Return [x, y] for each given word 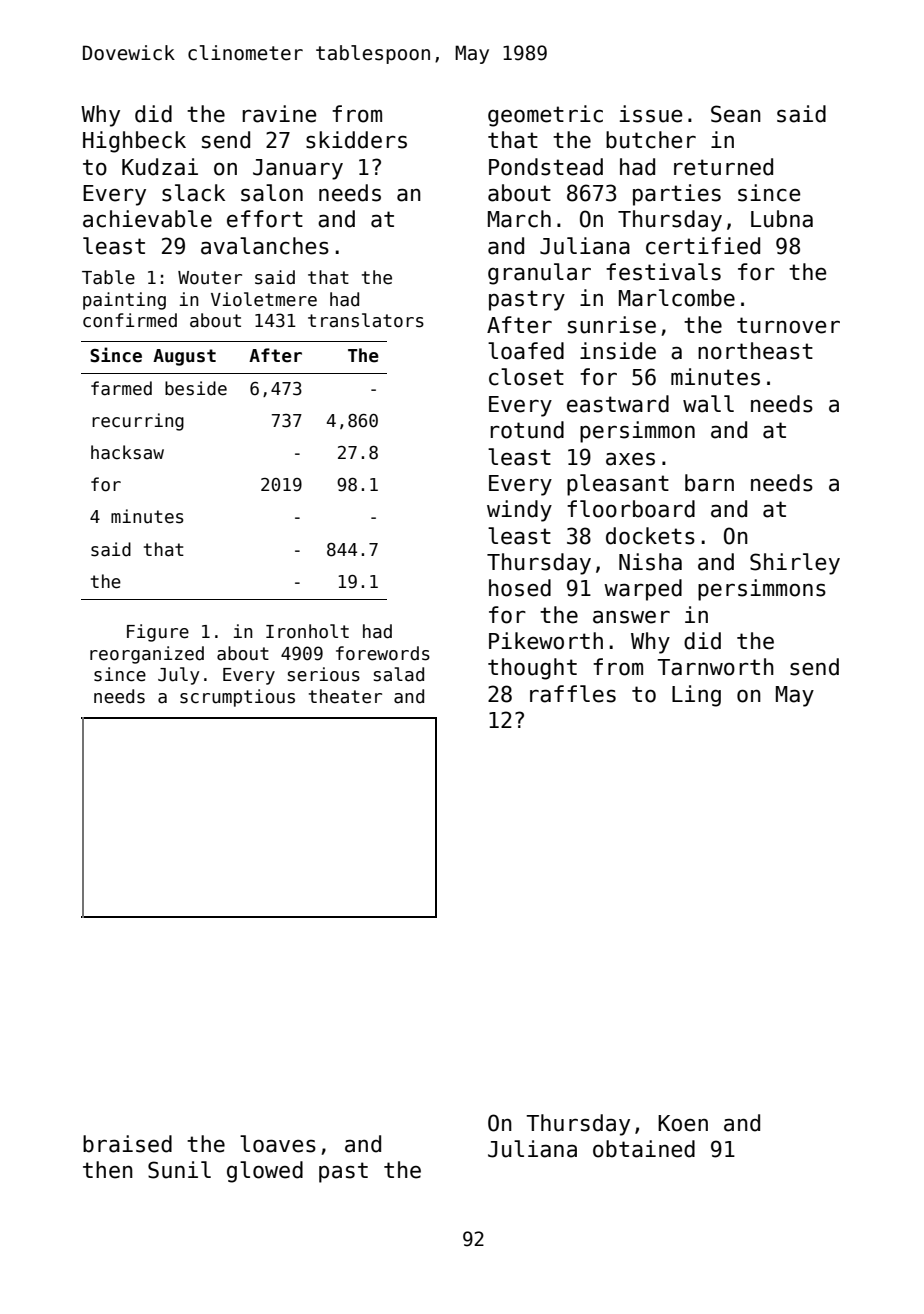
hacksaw [127, 452]
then [108, 1170]
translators [366, 320]
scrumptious [237, 698]
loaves [278, 1144]
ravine [279, 114]
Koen [683, 1123]
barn [709, 483]
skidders [356, 140]
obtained [644, 1149]
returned [723, 167]
